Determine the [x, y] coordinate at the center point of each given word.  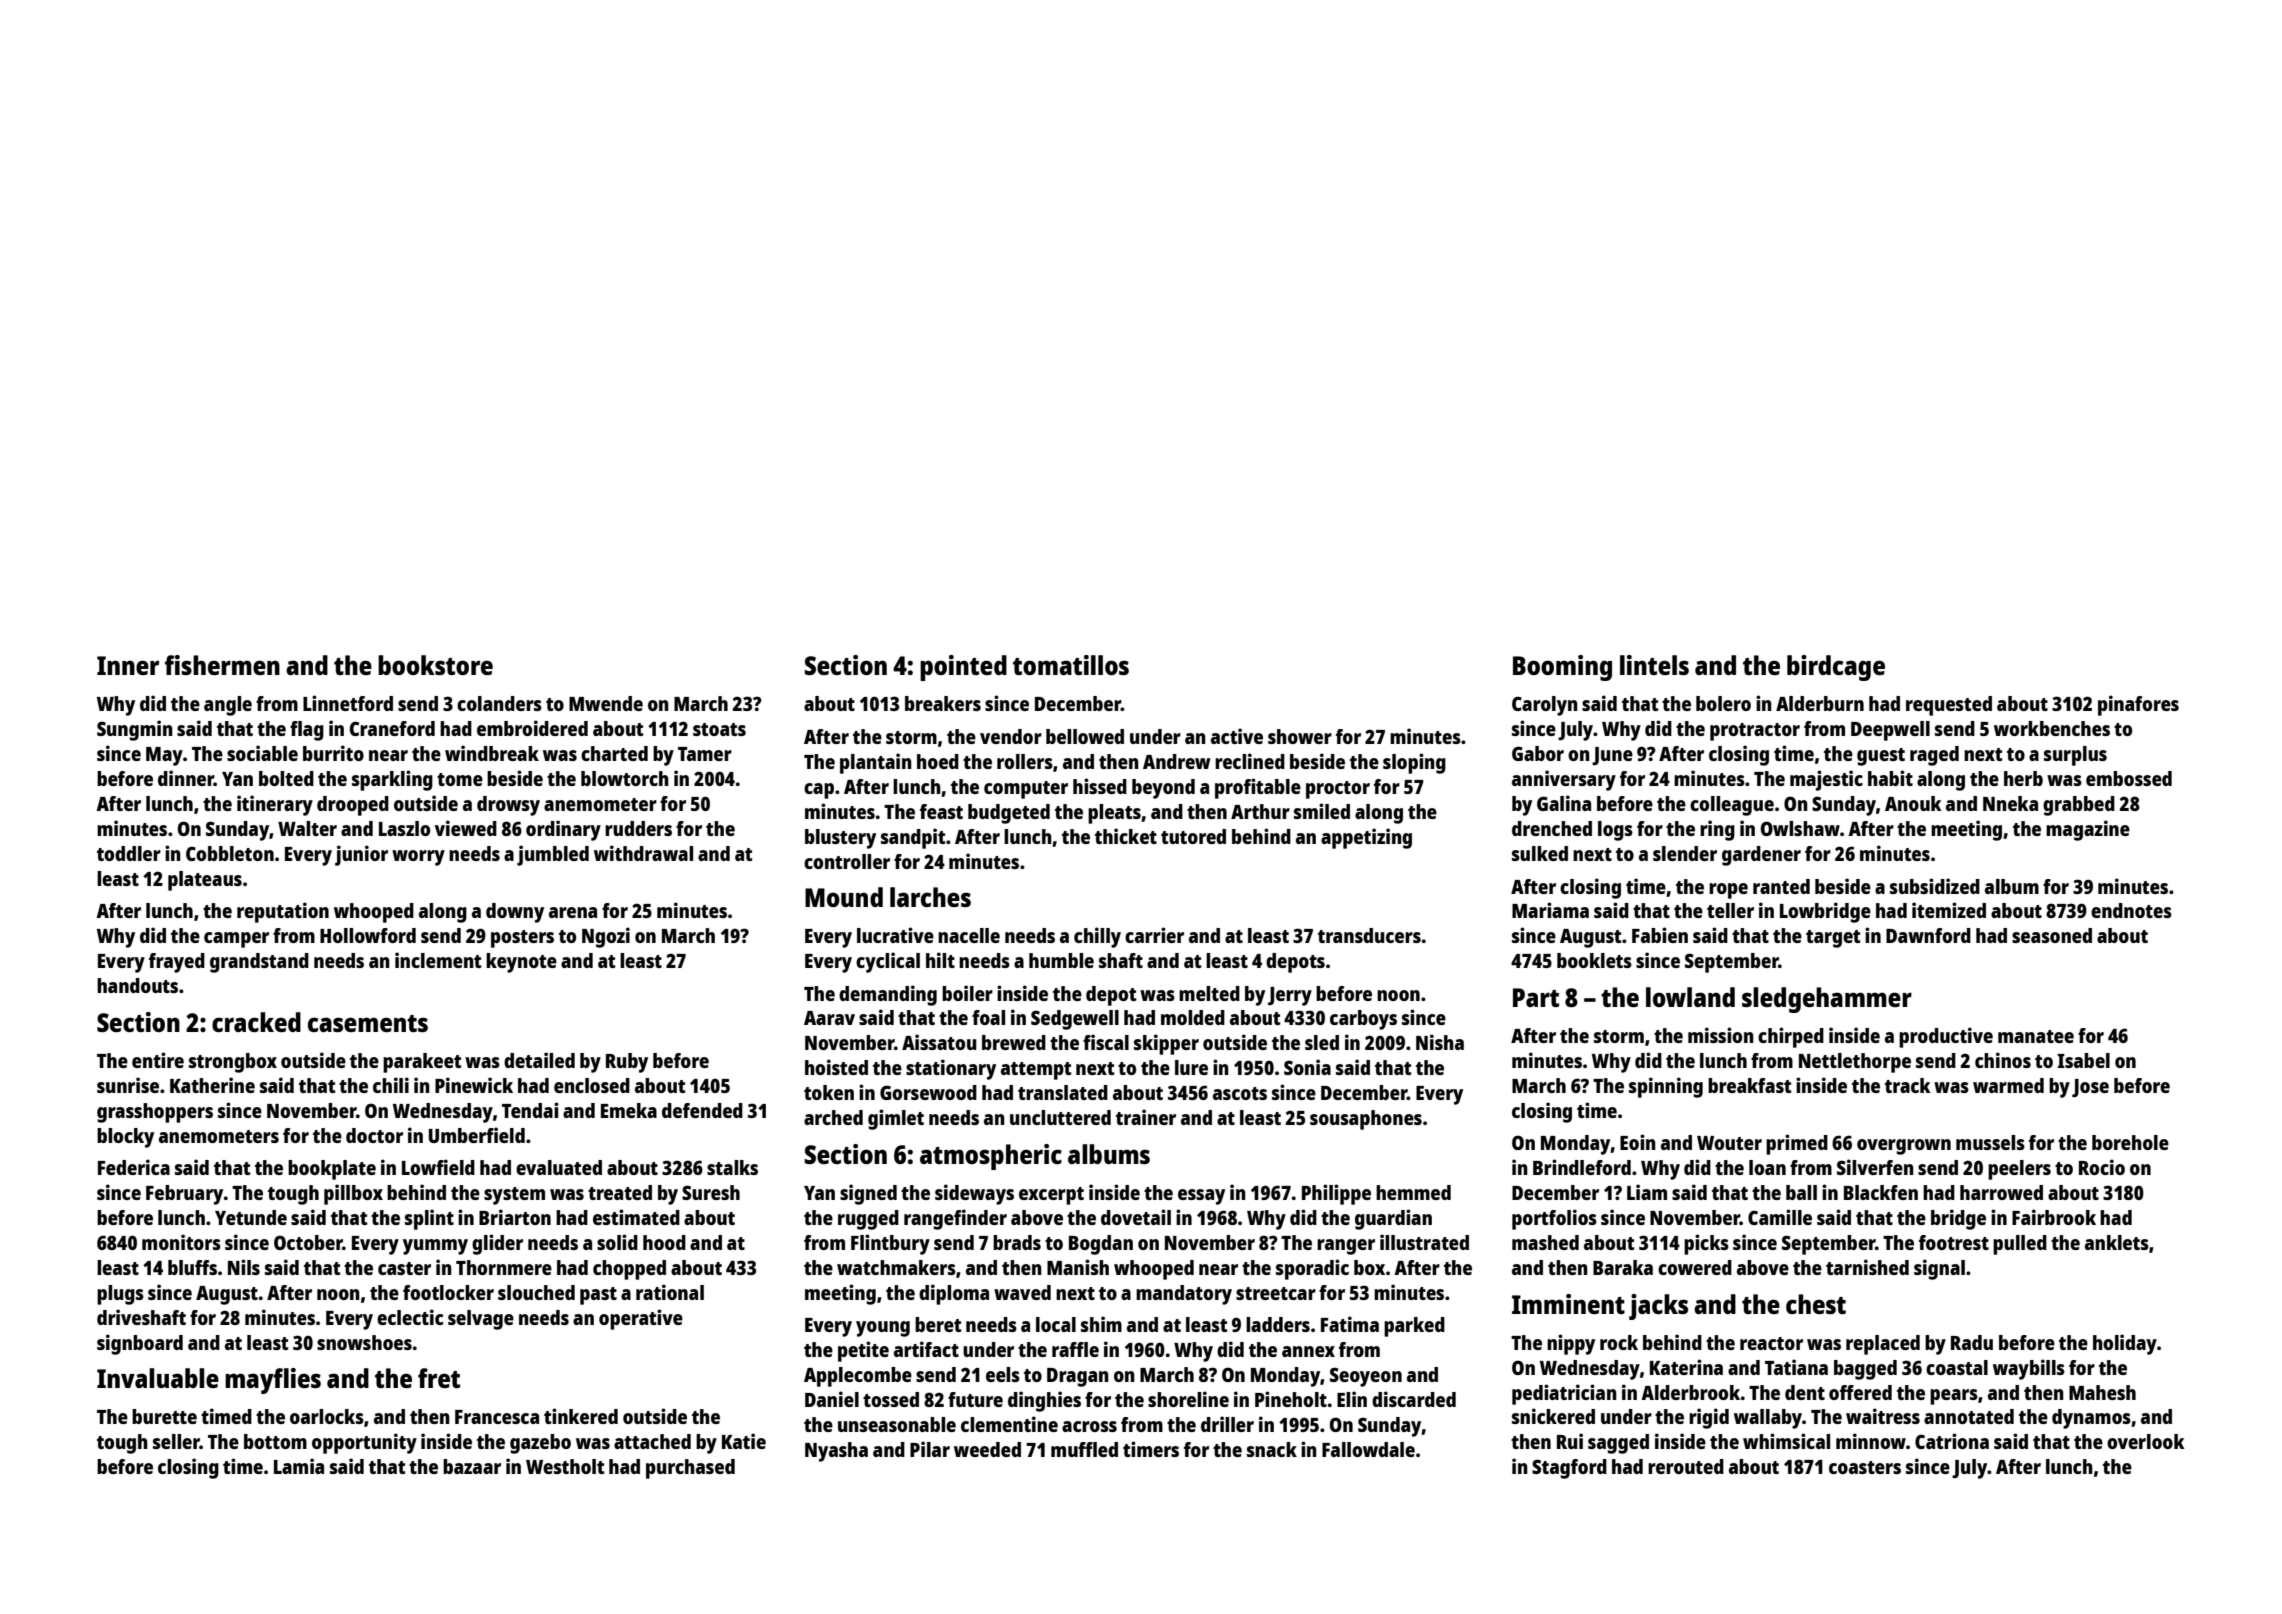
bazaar [472, 1466]
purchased [690, 1469]
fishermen [222, 665]
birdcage [1836, 668]
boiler [967, 993]
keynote [521, 963]
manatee [2036, 1036]
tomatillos [1071, 665]
